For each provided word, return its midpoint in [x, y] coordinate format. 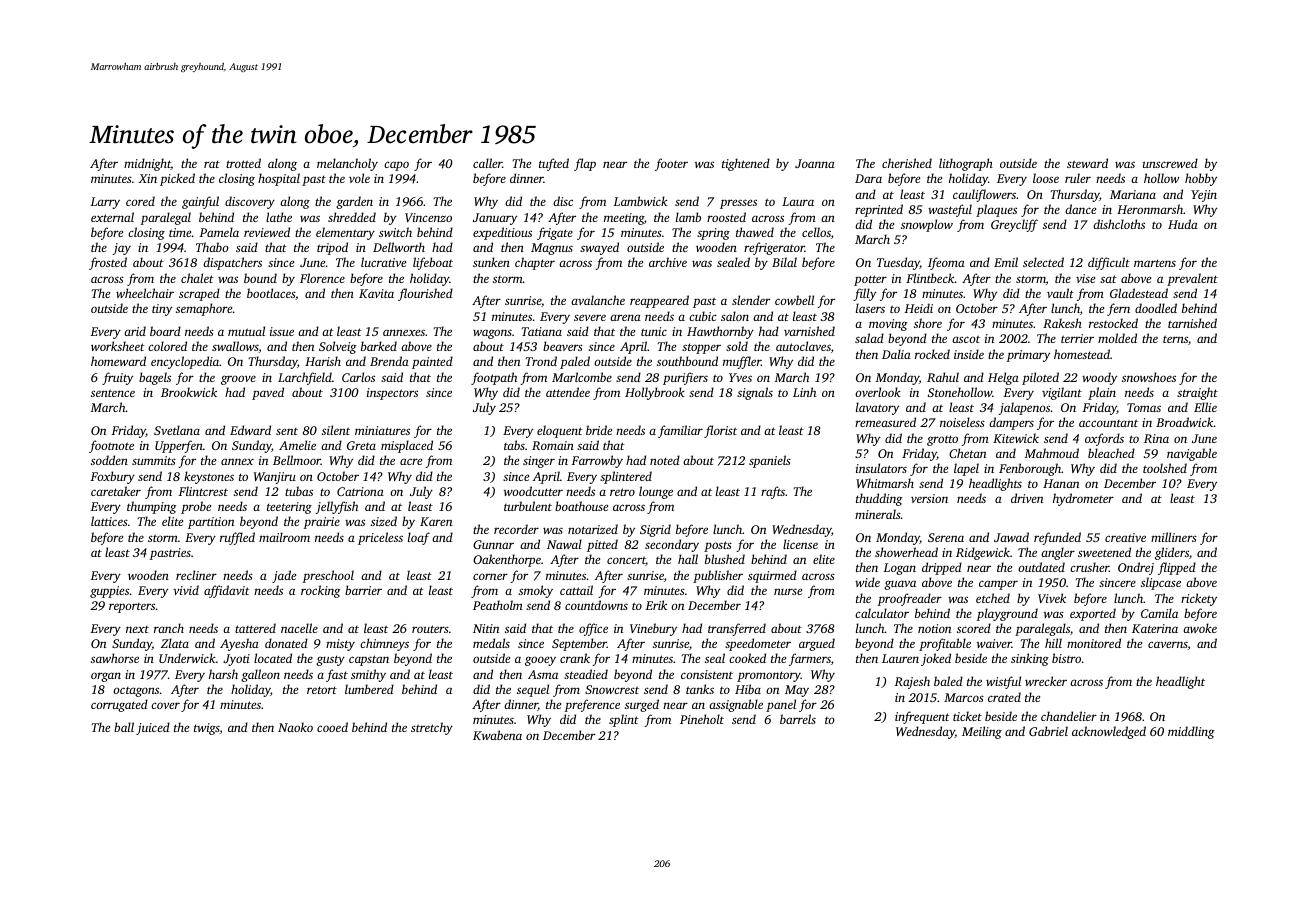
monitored [1094, 643]
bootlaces [271, 293]
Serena [946, 537]
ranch [169, 628]
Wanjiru [275, 478]
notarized [593, 529]
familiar [680, 431]
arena [625, 317]
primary [1028, 356]
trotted [243, 163]
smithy [368, 675]
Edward [250, 430]
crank [575, 658]
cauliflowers [984, 195]
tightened [746, 164]
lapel [966, 469]
